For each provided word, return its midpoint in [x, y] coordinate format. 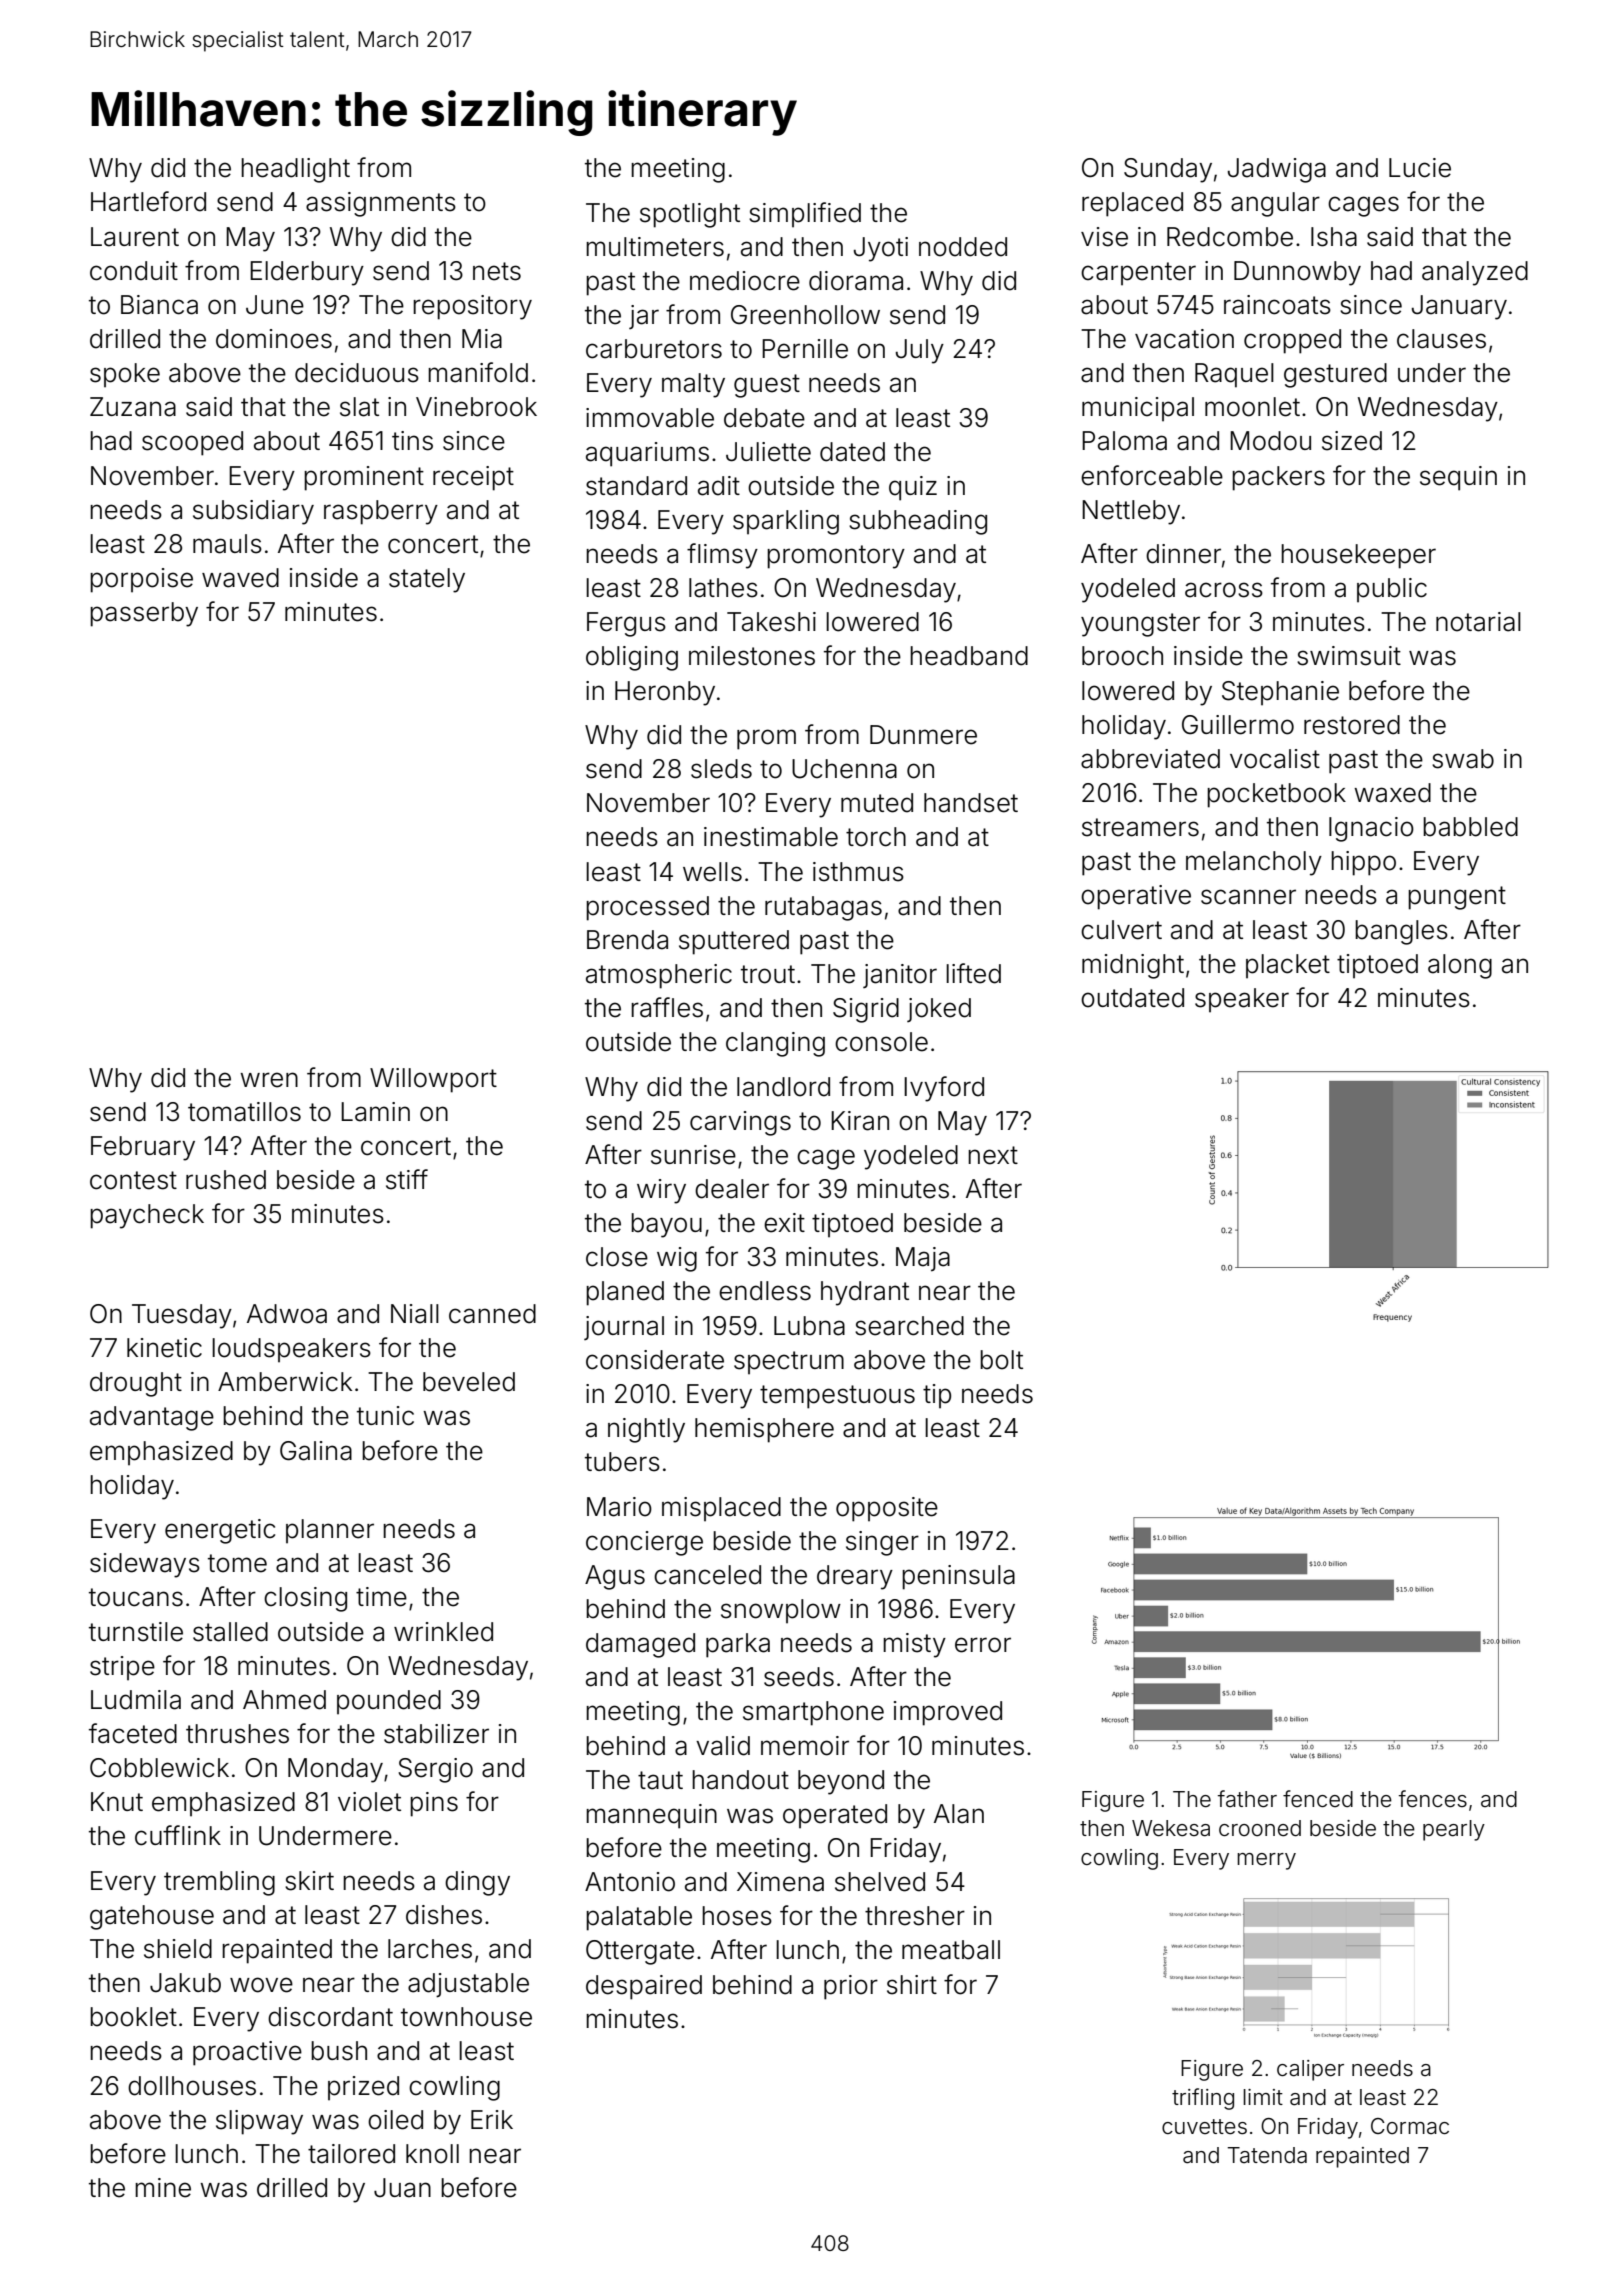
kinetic [164, 1348]
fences [1433, 1799]
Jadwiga [1277, 170]
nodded [963, 247]
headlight [295, 170]
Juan [402, 2188]
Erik [492, 2119]
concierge [644, 1543]
